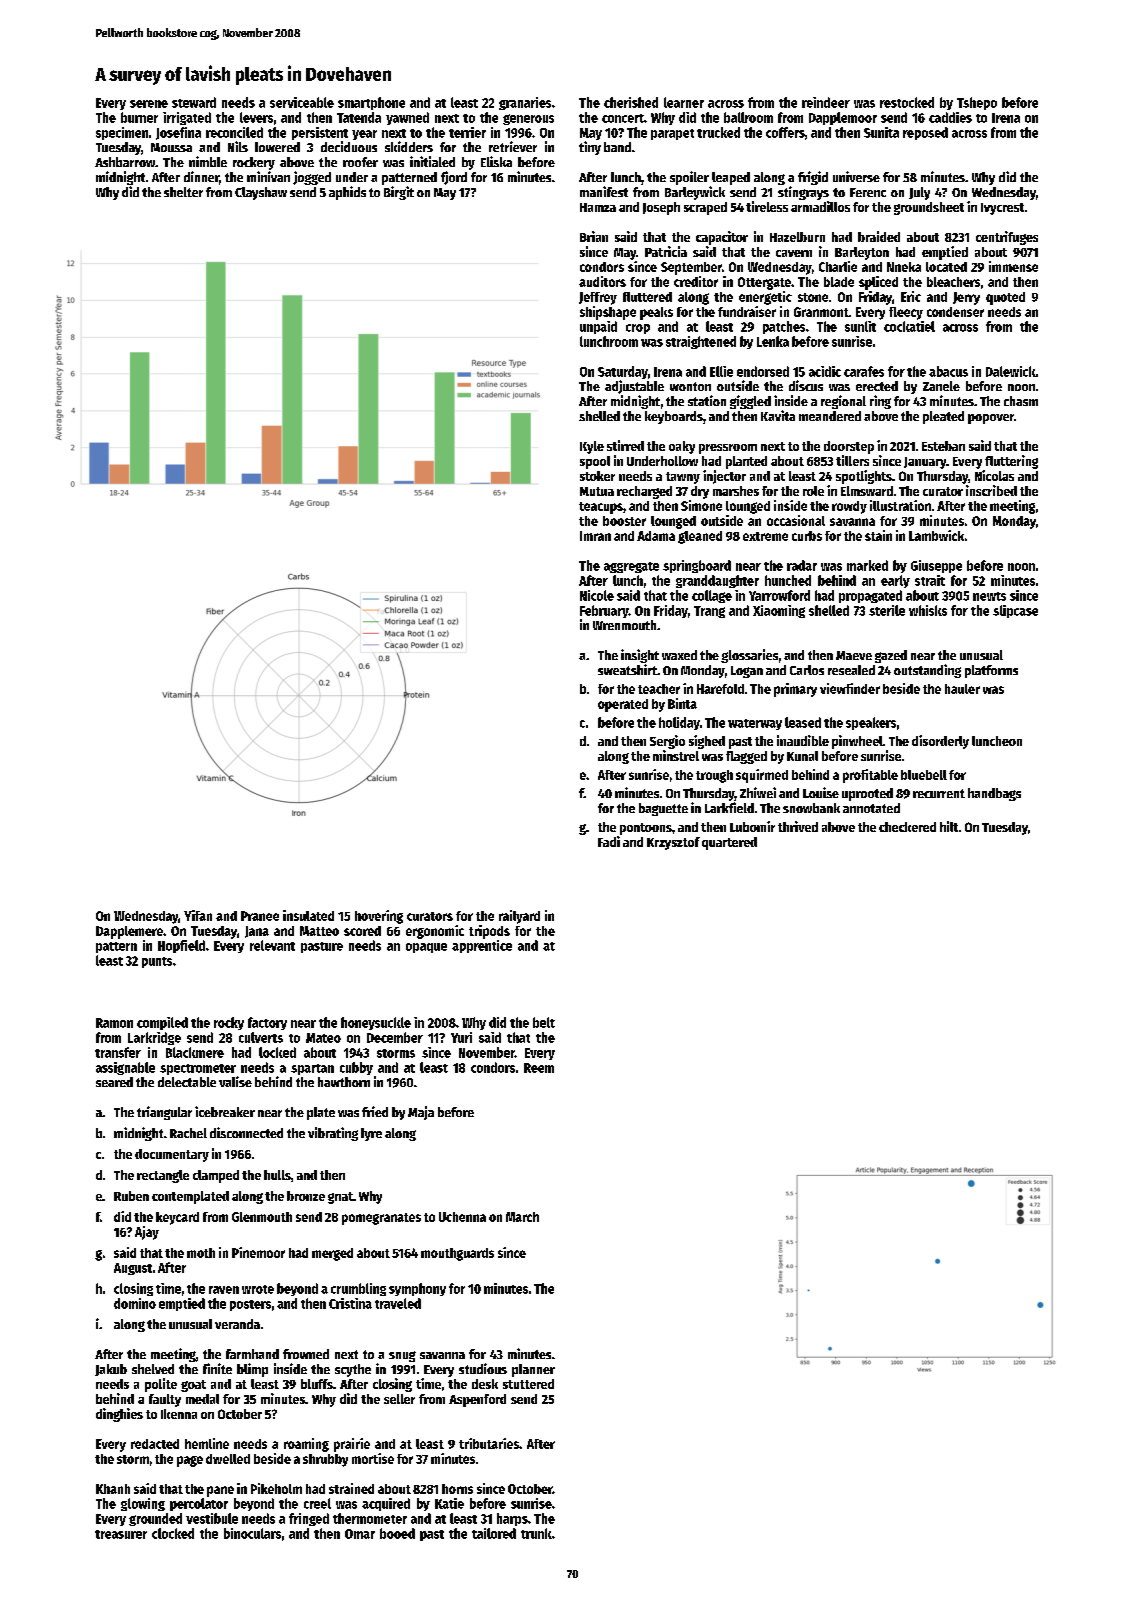  Describe the element at coordinates (595, 536) in the image. I see `Imran` at that location.
